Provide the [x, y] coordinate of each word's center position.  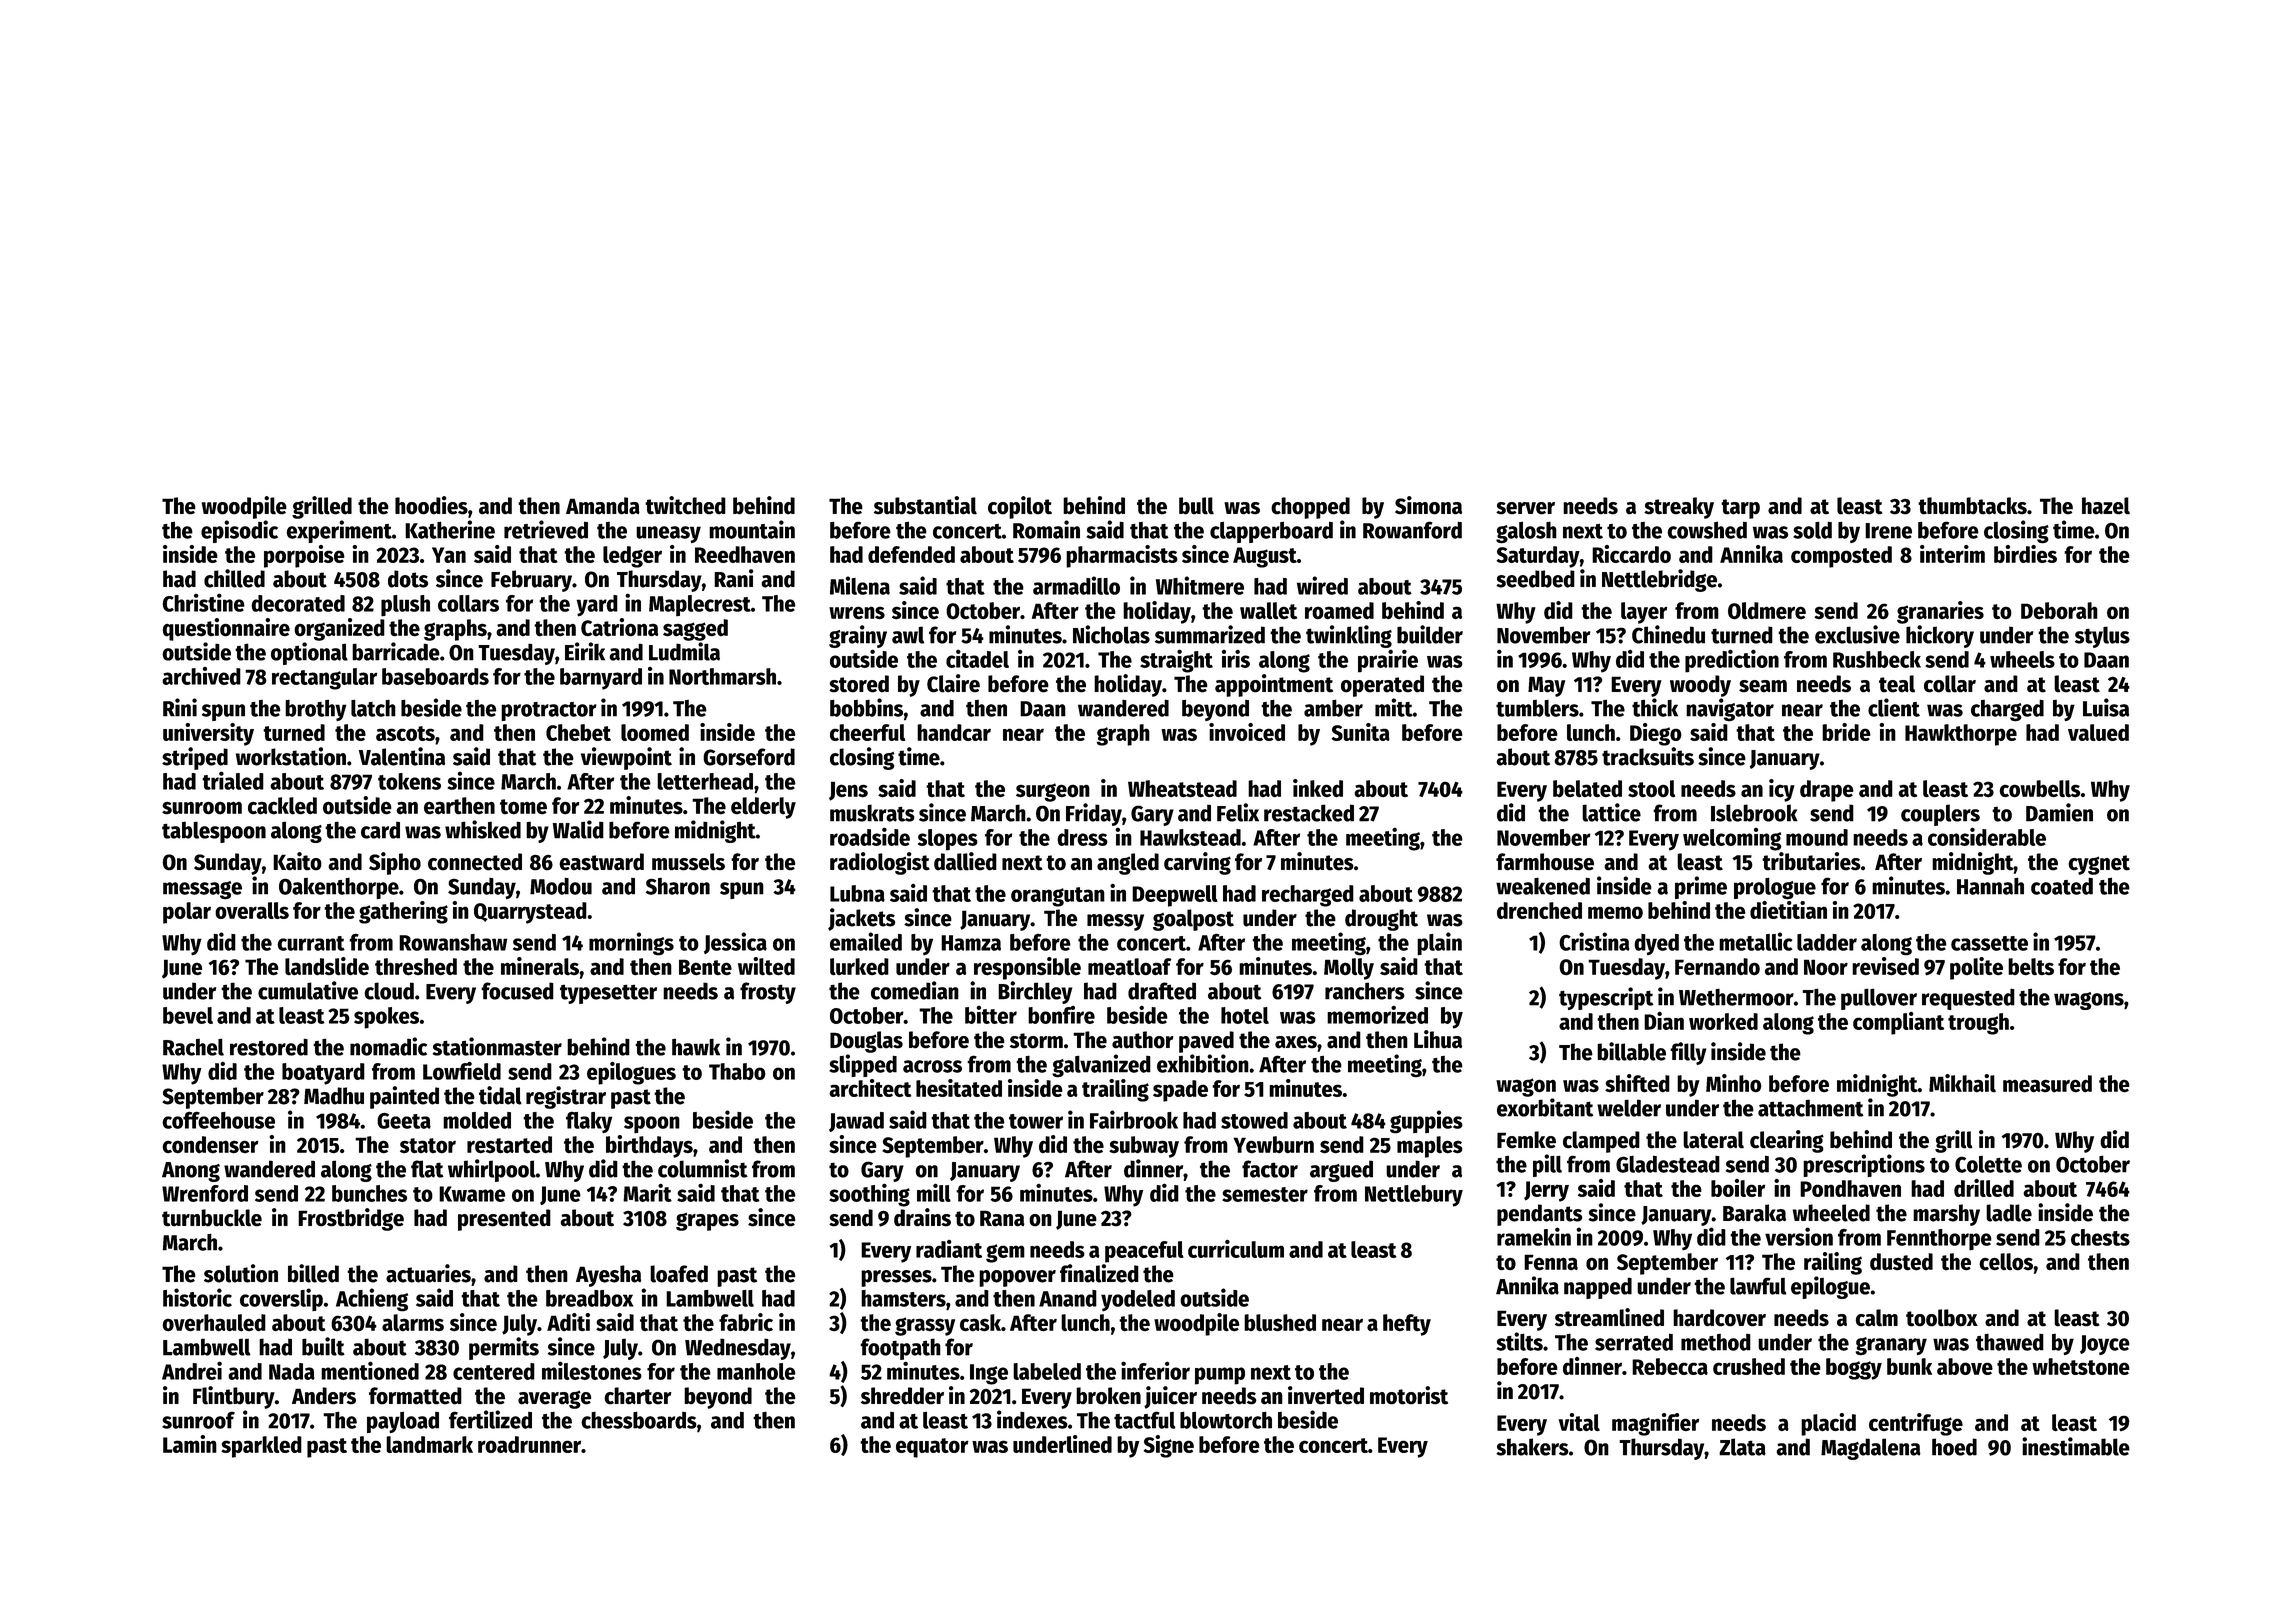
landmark [429, 1444]
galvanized [1101, 1066]
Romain [1046, 529]
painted [404, 1097]
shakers [1532, 1447]
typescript [1606, 998]
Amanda [603, 506]
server [1525, 508]
